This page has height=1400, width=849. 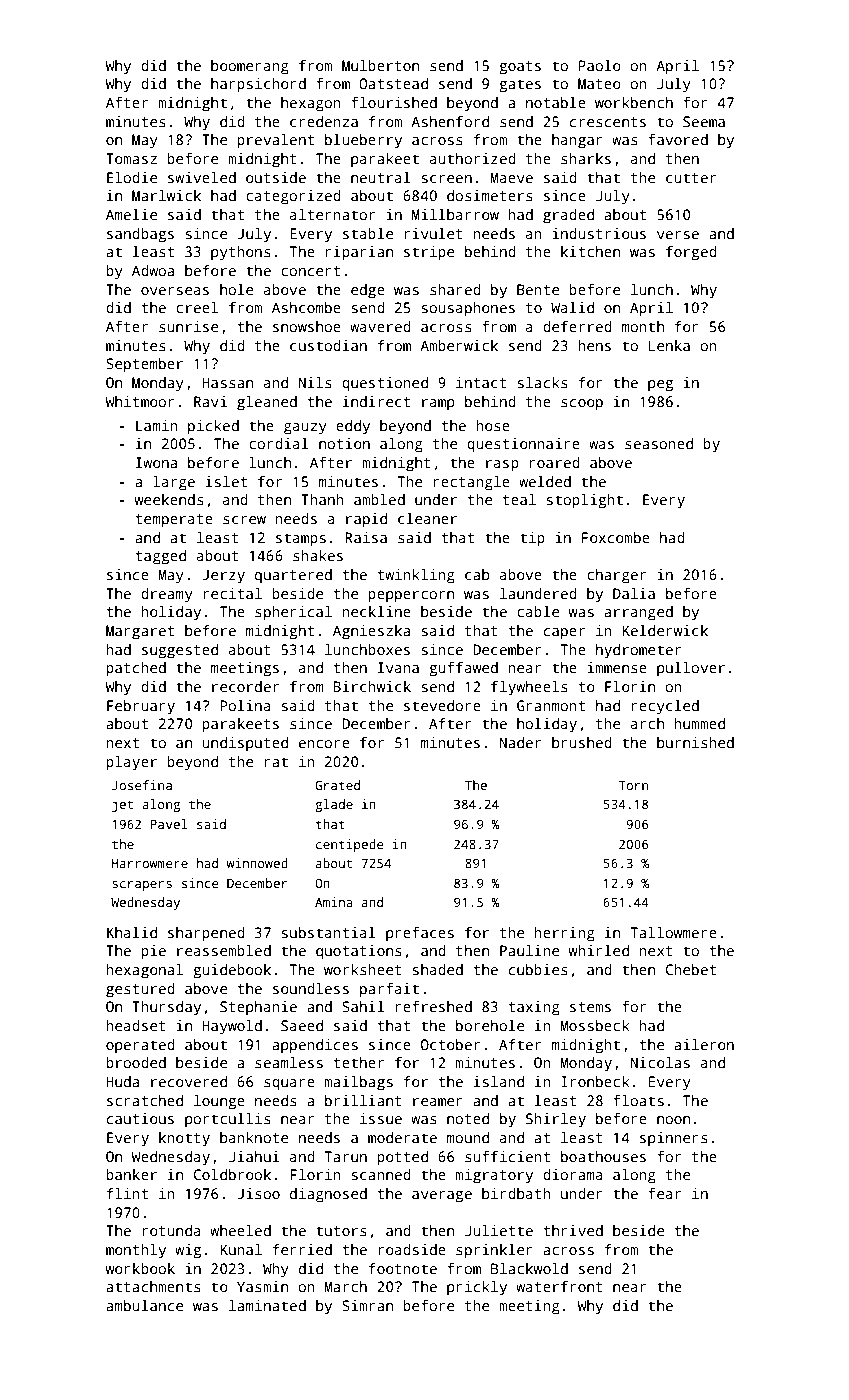 What do you see at coordinates (153, 270) in the page?
I see `Adwoa` at bounding box center [153, 270].
